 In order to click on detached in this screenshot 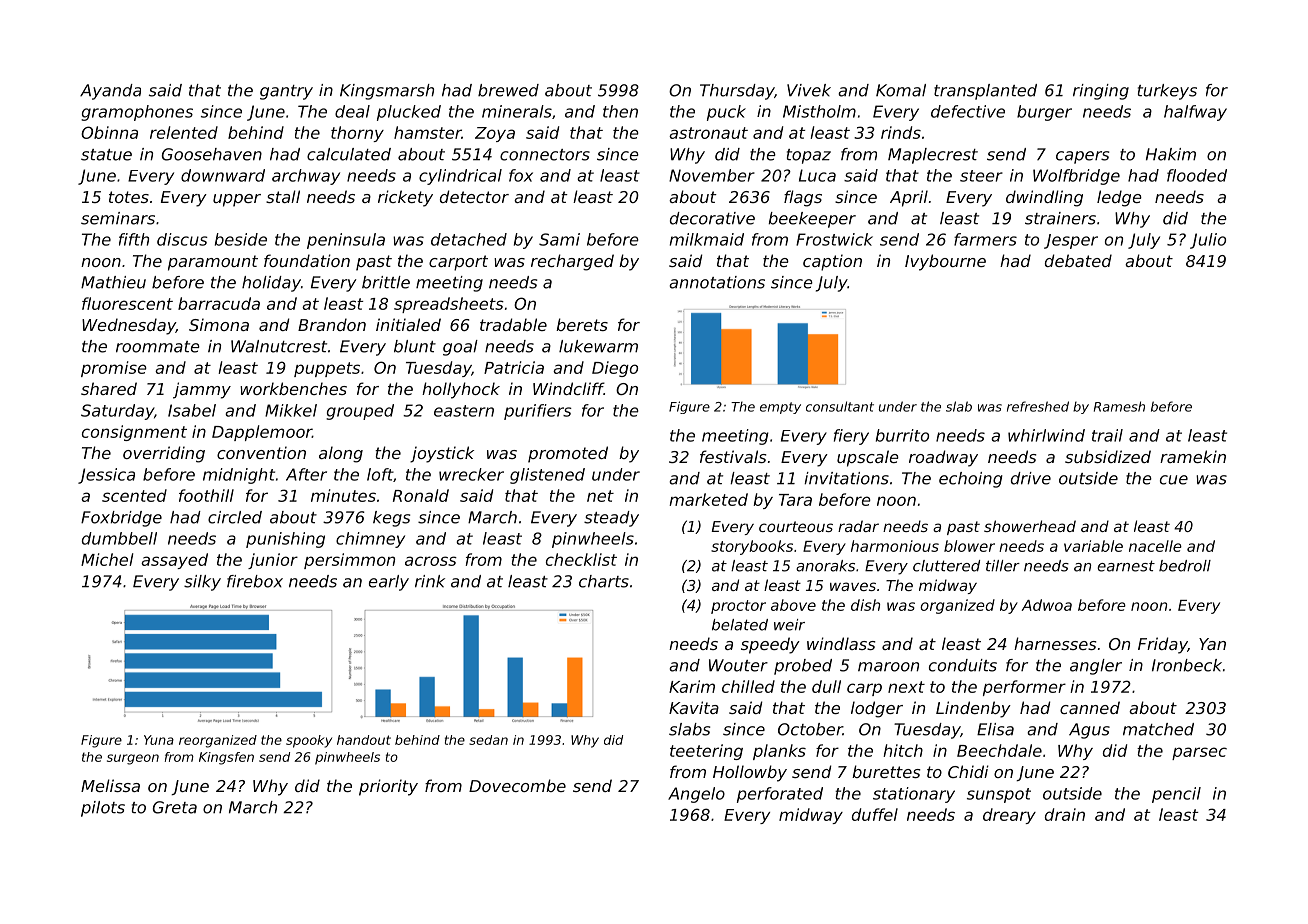, I will do `click(469, 239)`.
